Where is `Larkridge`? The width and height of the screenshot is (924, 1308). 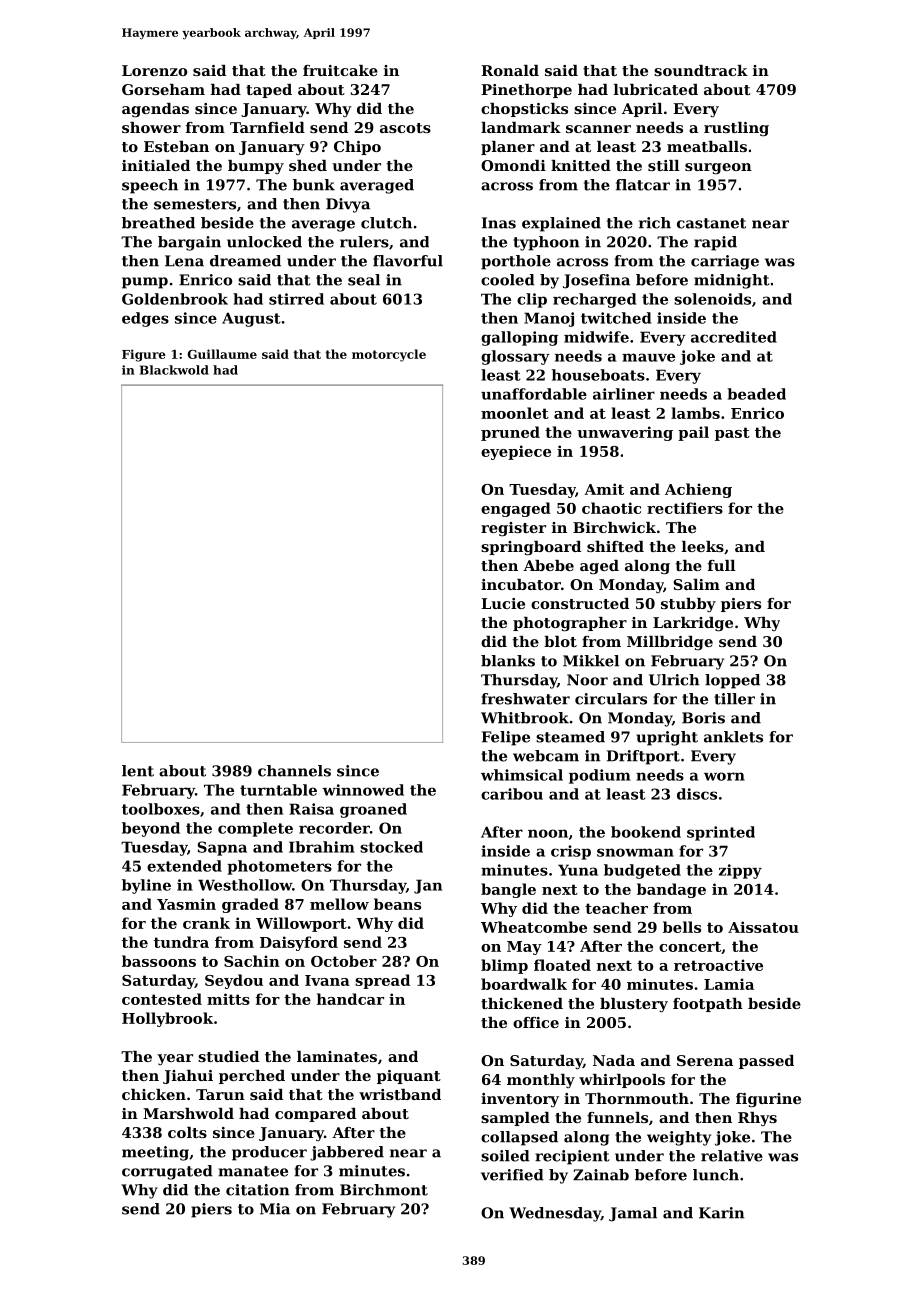 Larkridge is located at coordinates (693, 624).
